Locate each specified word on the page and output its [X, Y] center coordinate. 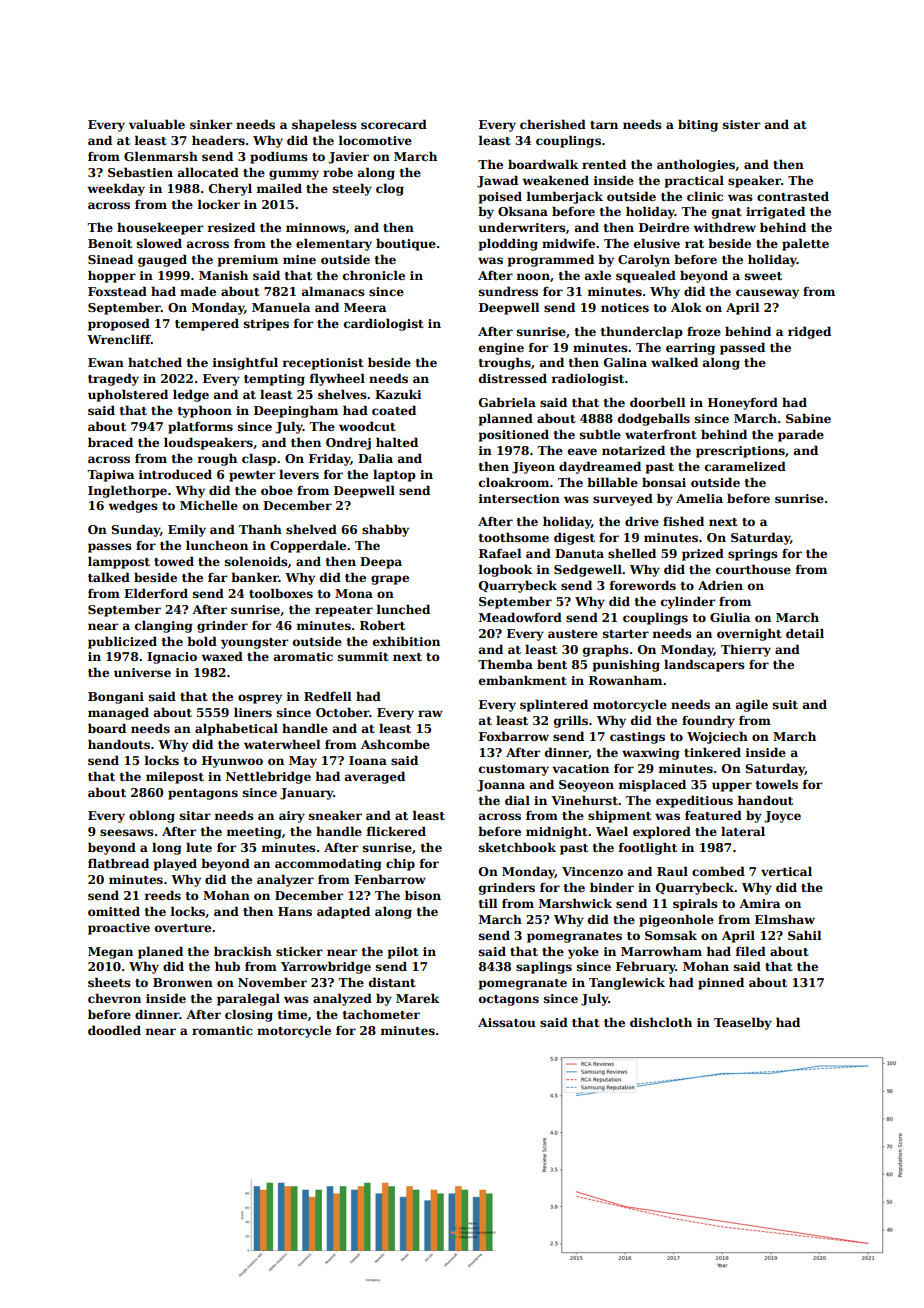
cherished [553, 124]
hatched [155, 362]
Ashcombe [395, 744]
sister [741, 124]
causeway [767, 294]
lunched [403, 609]
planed [160, 952]
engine [501, 349]
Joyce [782, 817]
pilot [403, 952]
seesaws [127, 832]
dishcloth [661, 1022]
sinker [211, 124]
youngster [254, 643]
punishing [626, 665]
